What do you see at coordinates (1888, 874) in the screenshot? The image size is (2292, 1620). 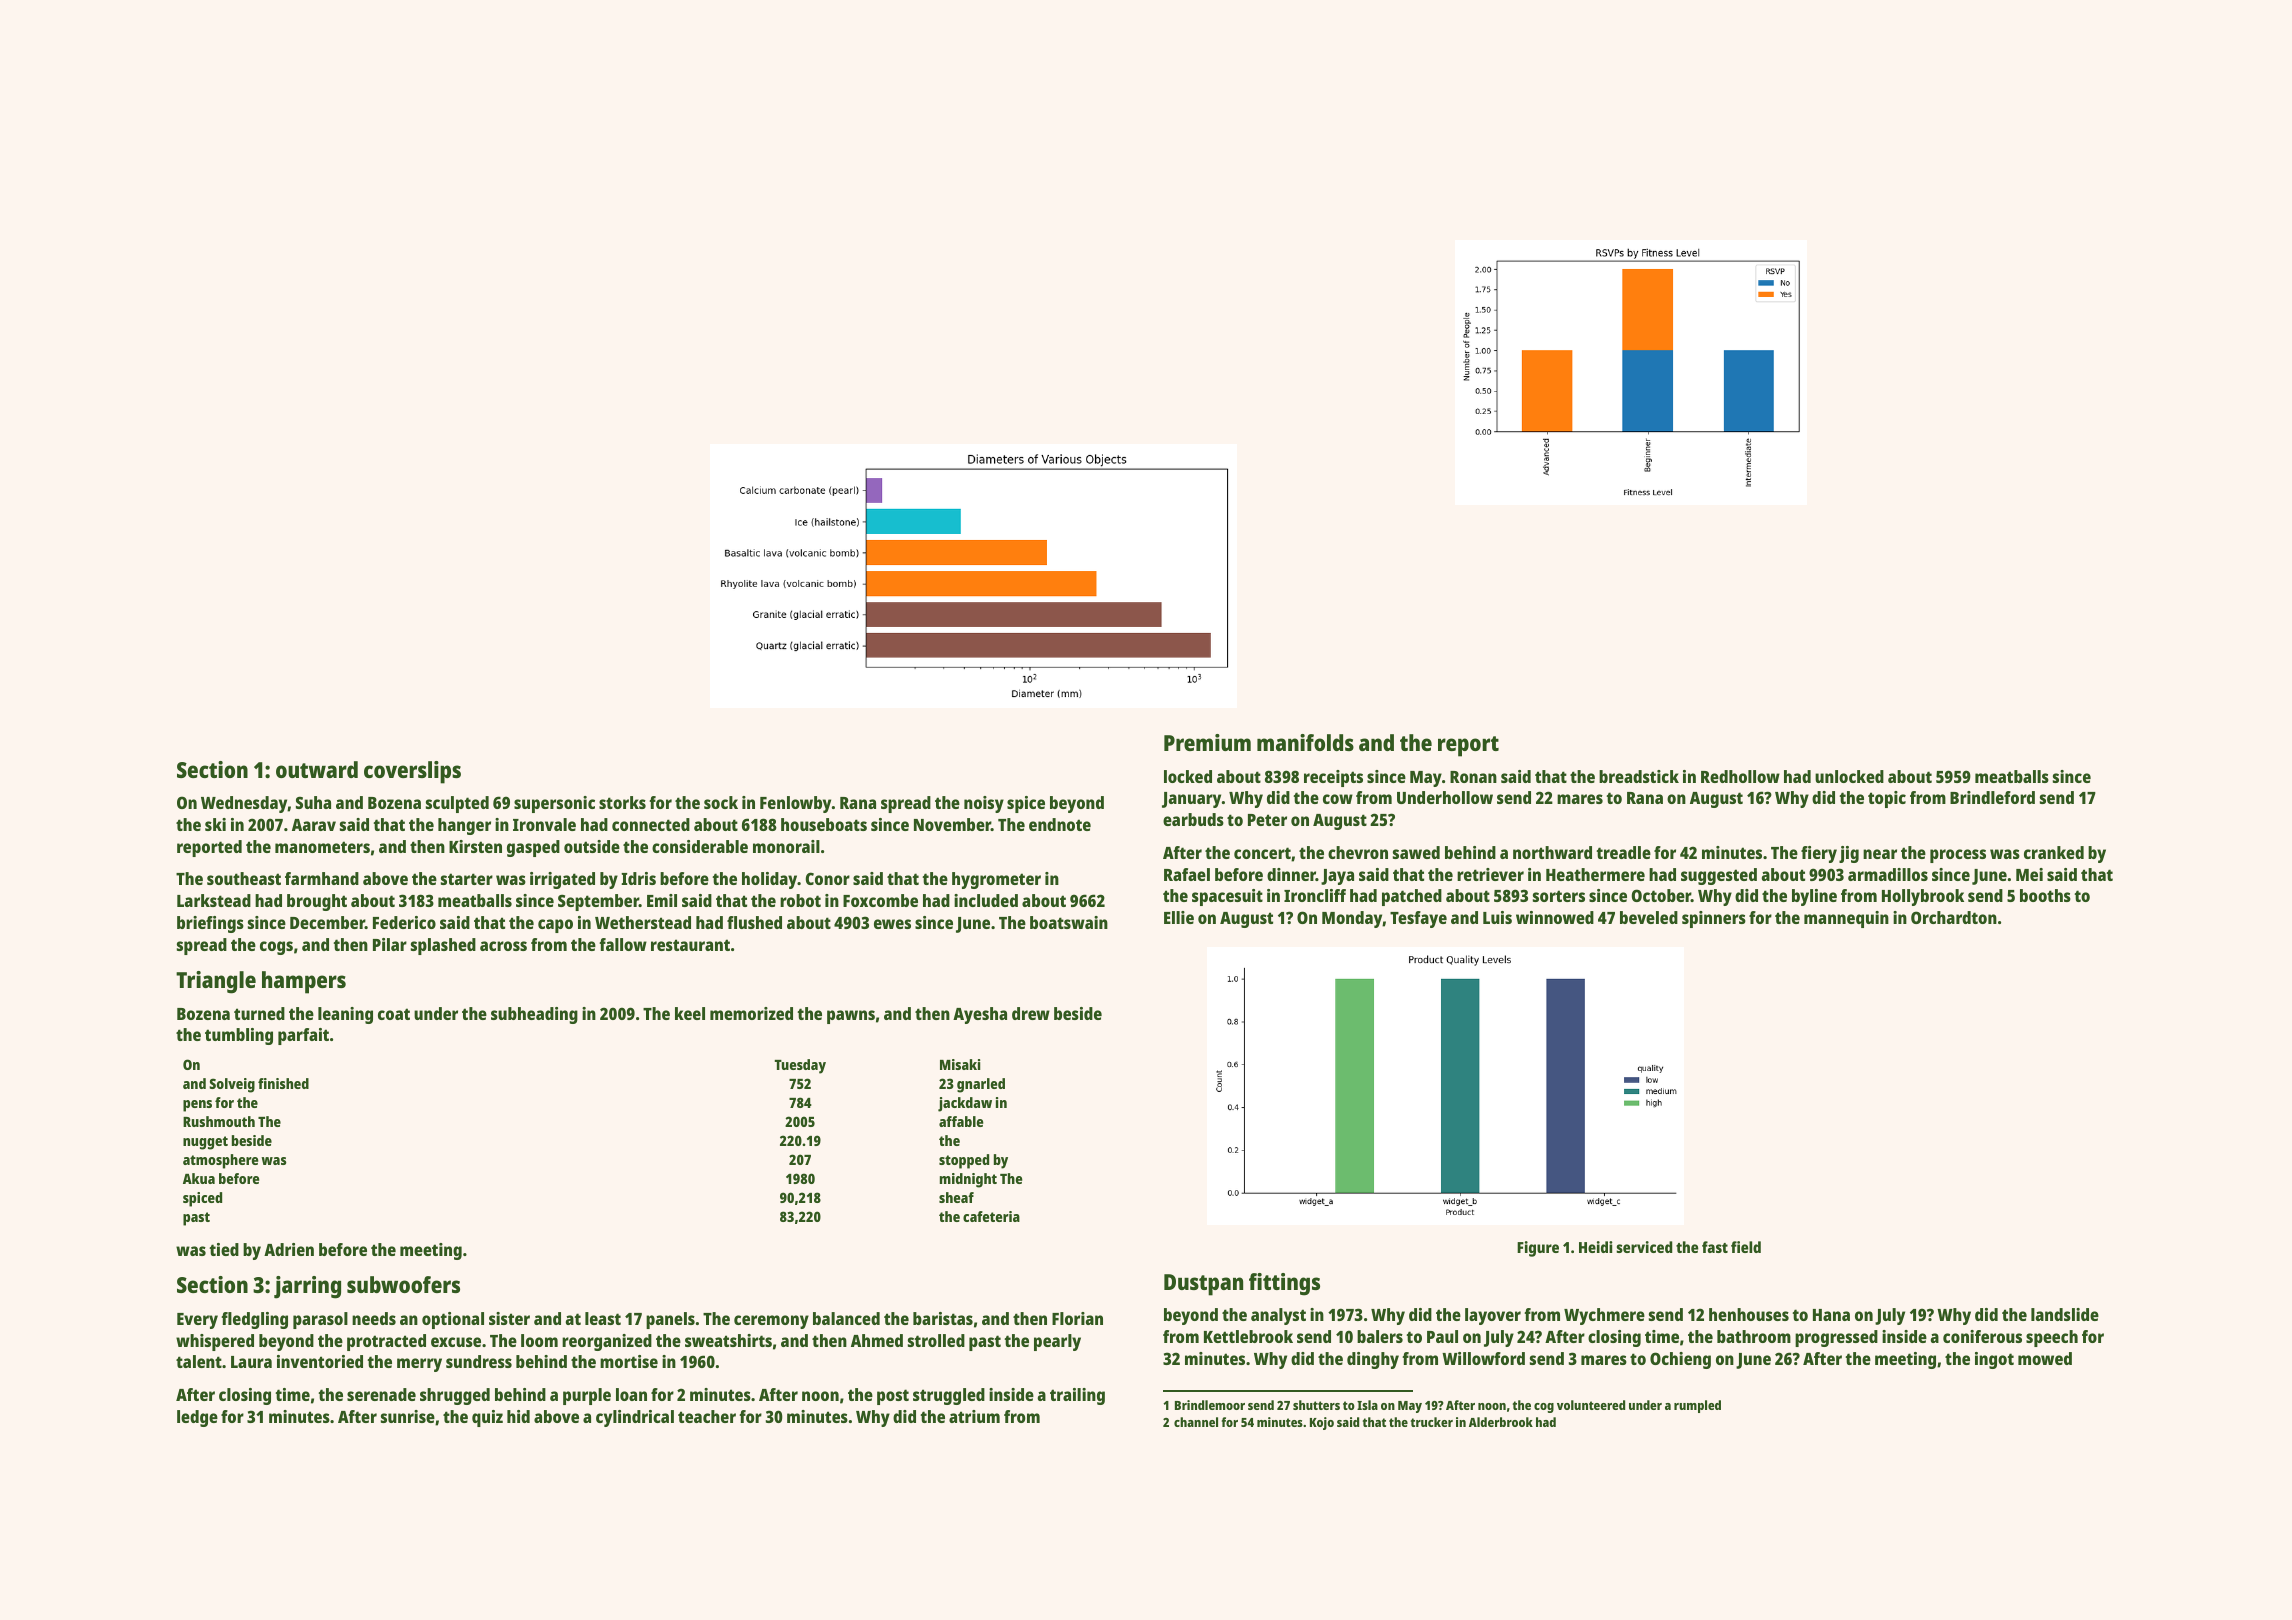 I see `armadillos` at bounding box center [1888, 874].
